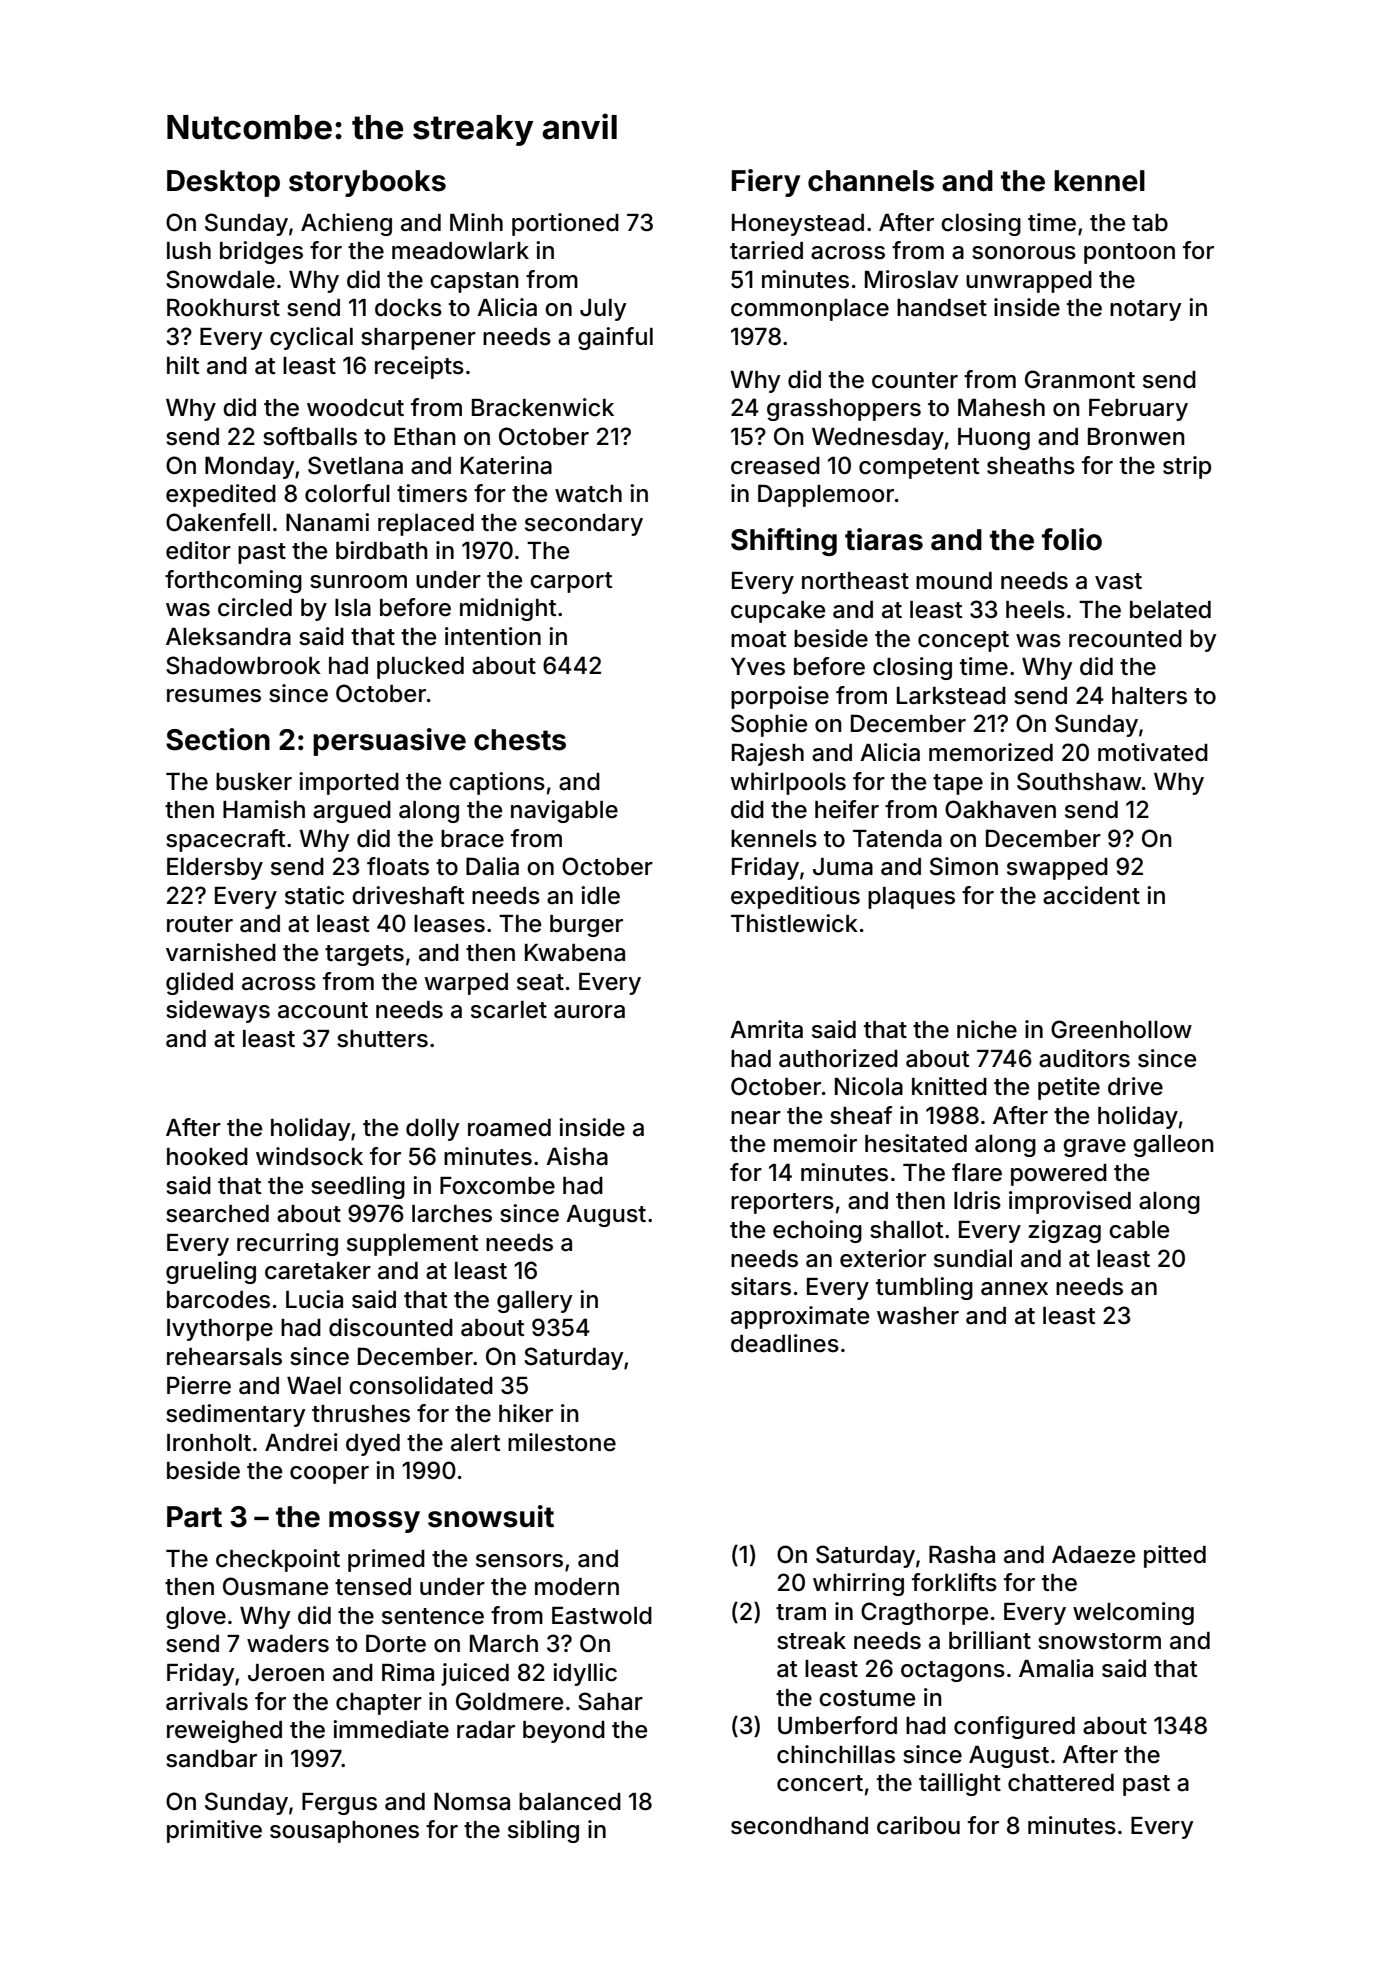 Image resolution: width=1386 pixels, height=1969 pixels. What do you see at coordinates (564, 1732) in the image?
I see `beyond` at bounding box center [564, 1732].
